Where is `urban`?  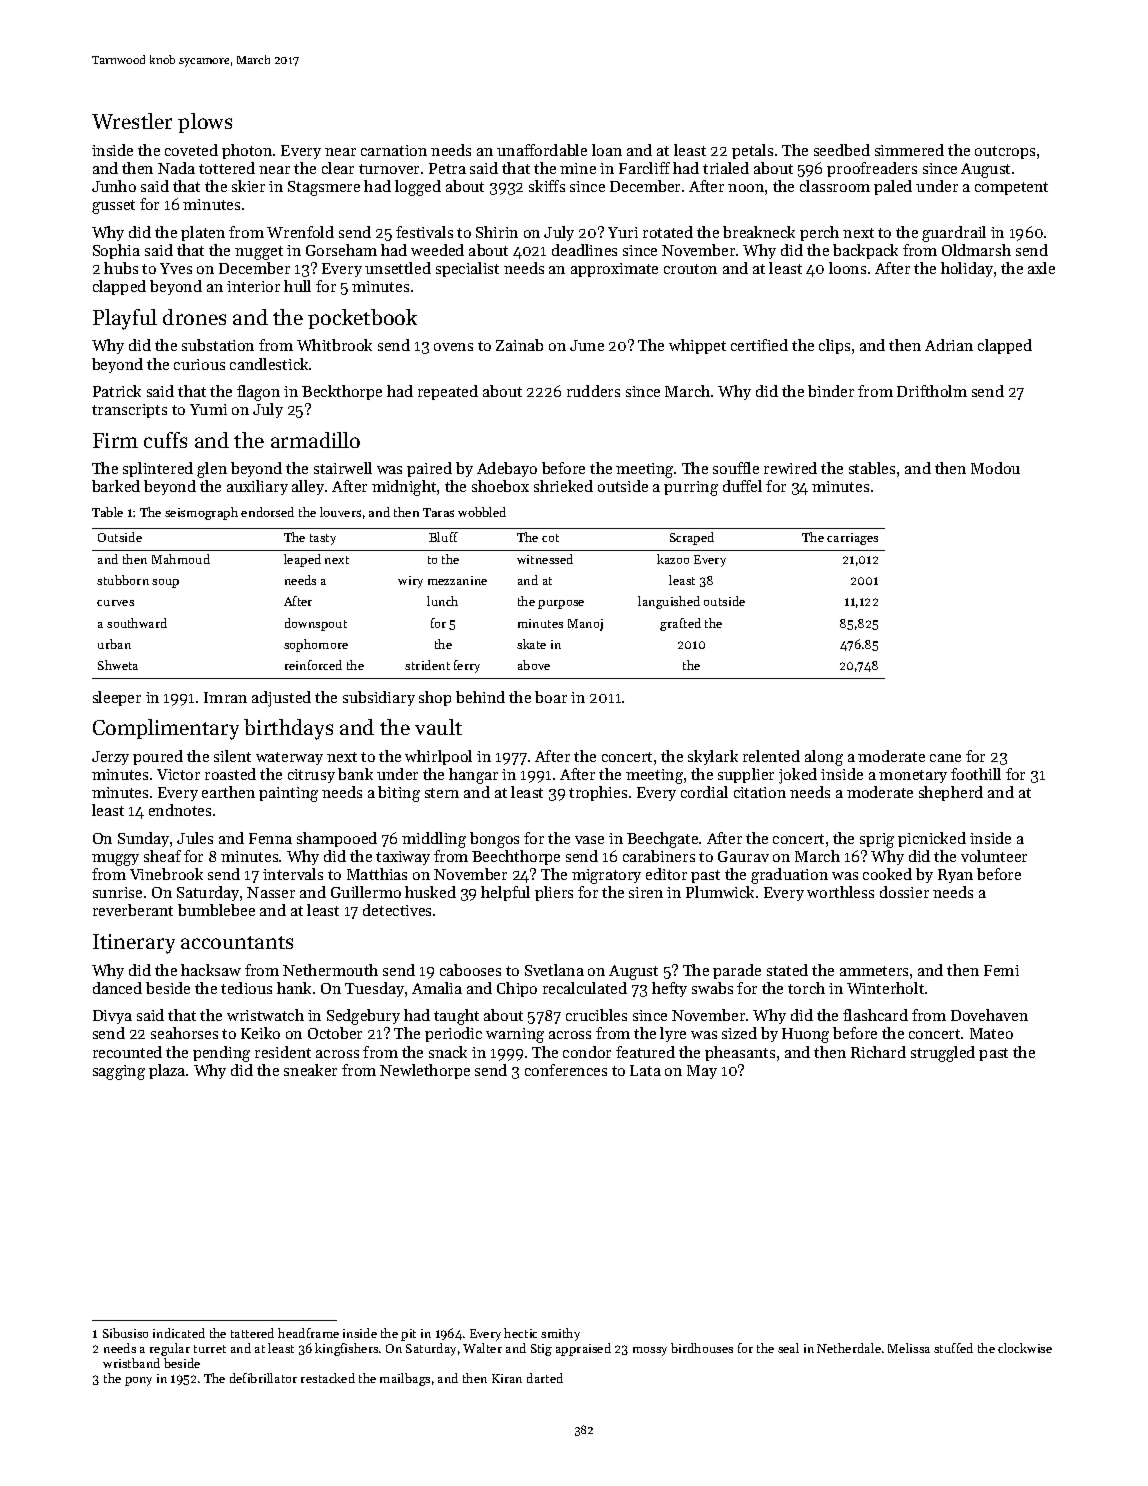
urban is located at coordinates (114, 644).
